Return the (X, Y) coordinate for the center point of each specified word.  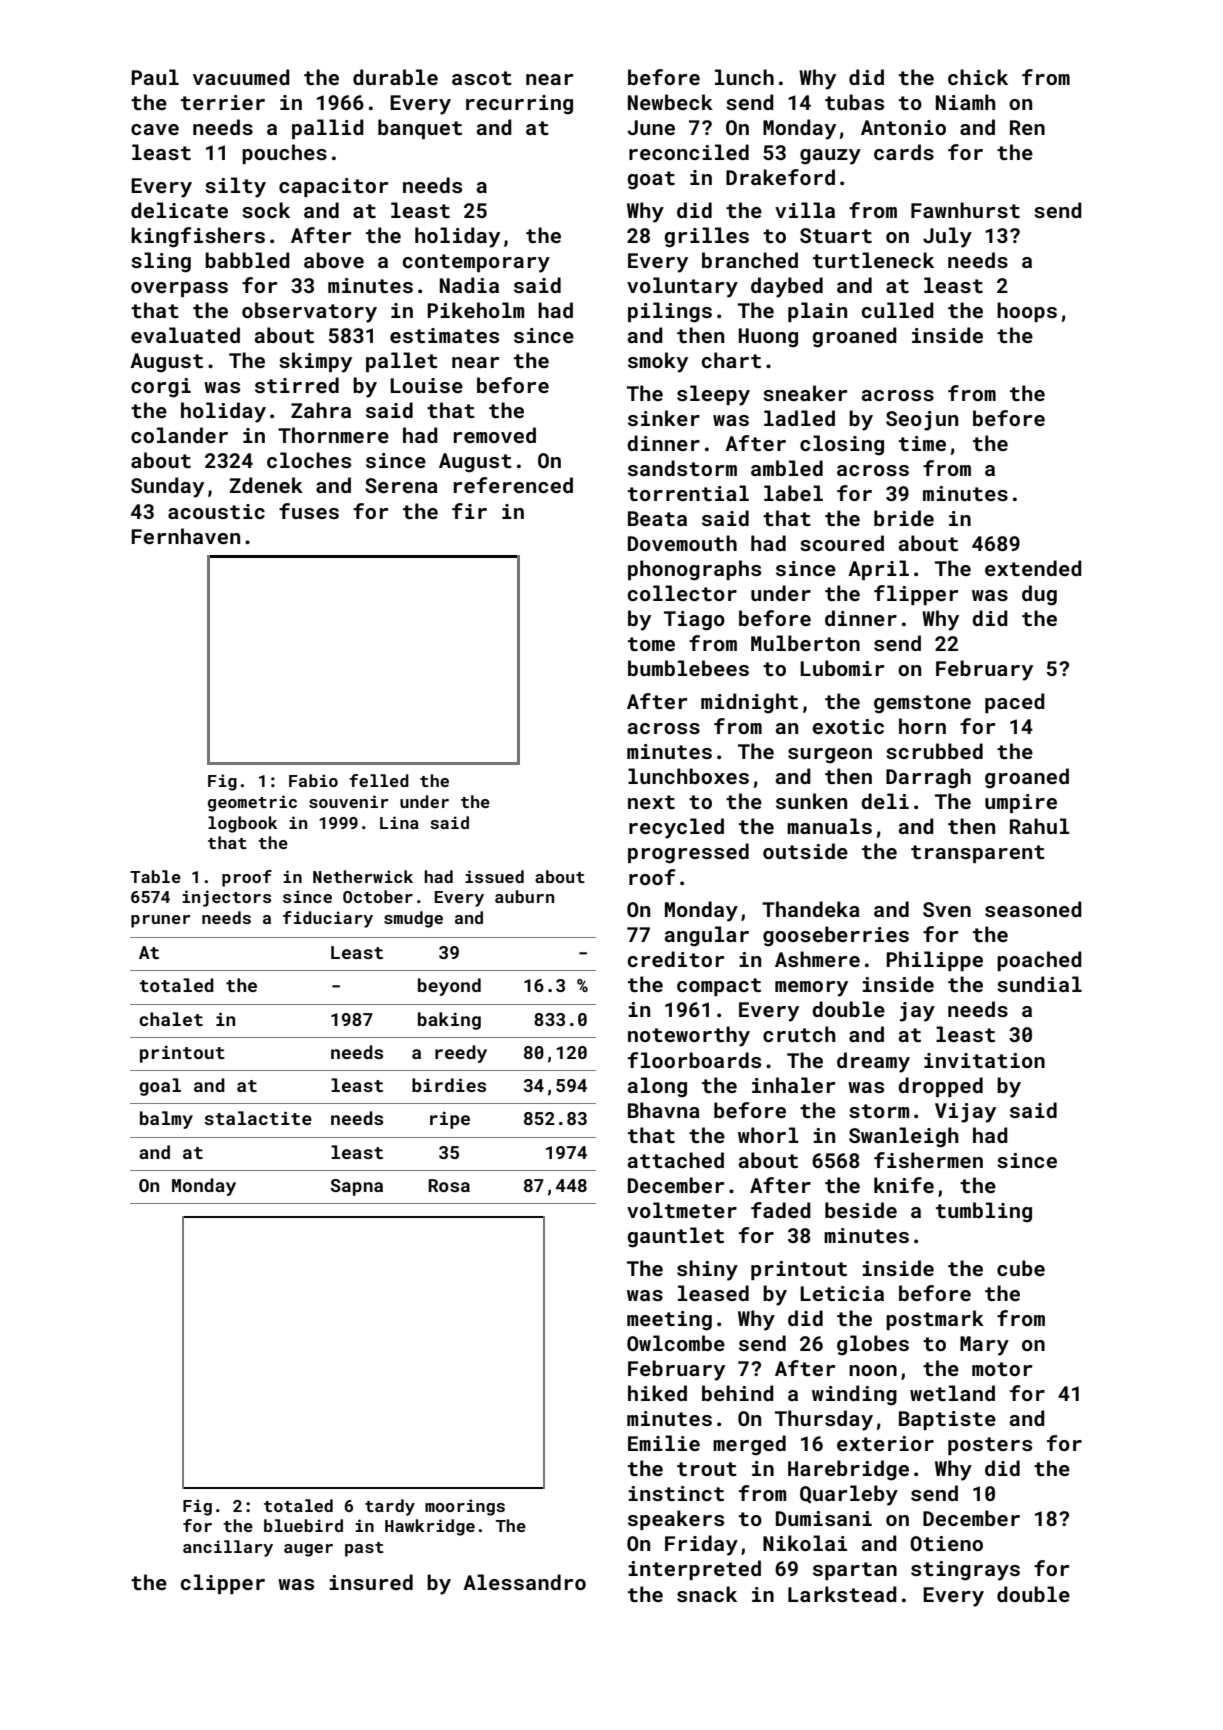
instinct (676, 1493)
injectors (226, 898)
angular (707, 936)
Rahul (1040, 826)
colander (179, 435)
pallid (328, 129)
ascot (482, 78)
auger (308, 1550)
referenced (513, 485)
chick (978, 77)
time (922, 443)
